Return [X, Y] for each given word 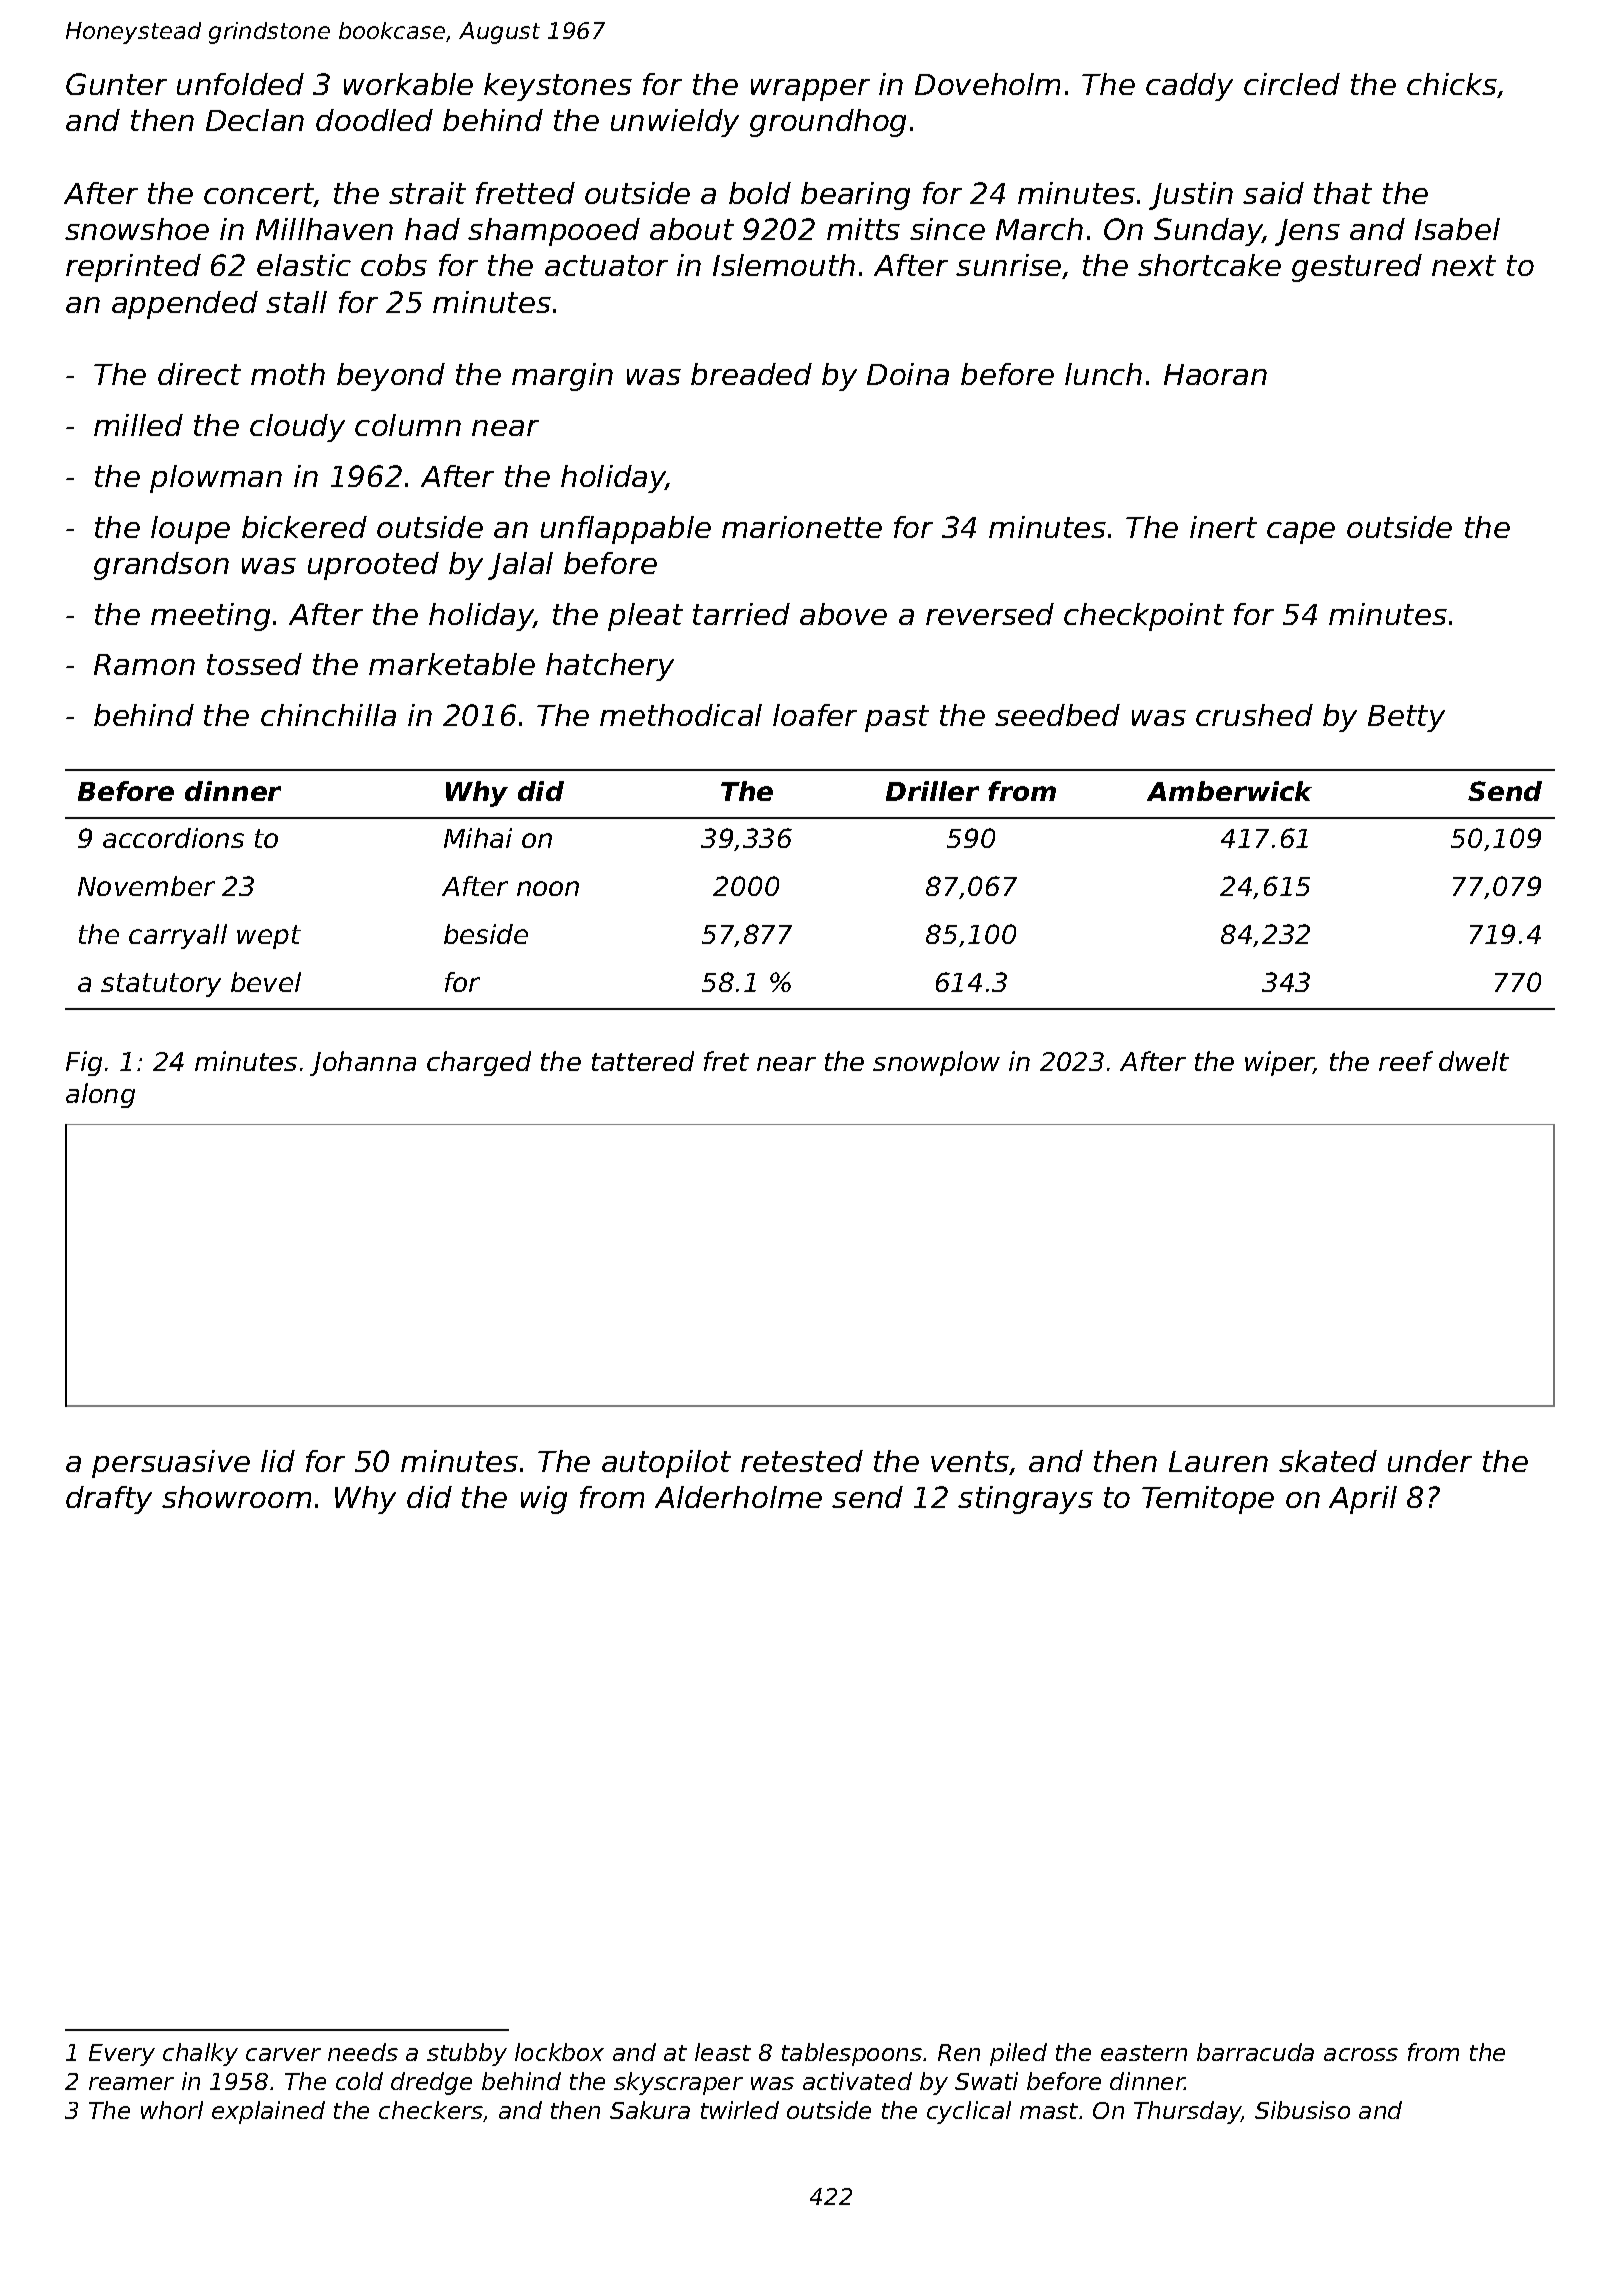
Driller [932, 791]
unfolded [240, 84]
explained [268, 2112]
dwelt [1474, 1061]
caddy [1189, 87]
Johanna [363, 1063]
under [1430, 1461]
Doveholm [987, 84]
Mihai [478, 838]
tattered [643, 1061]
